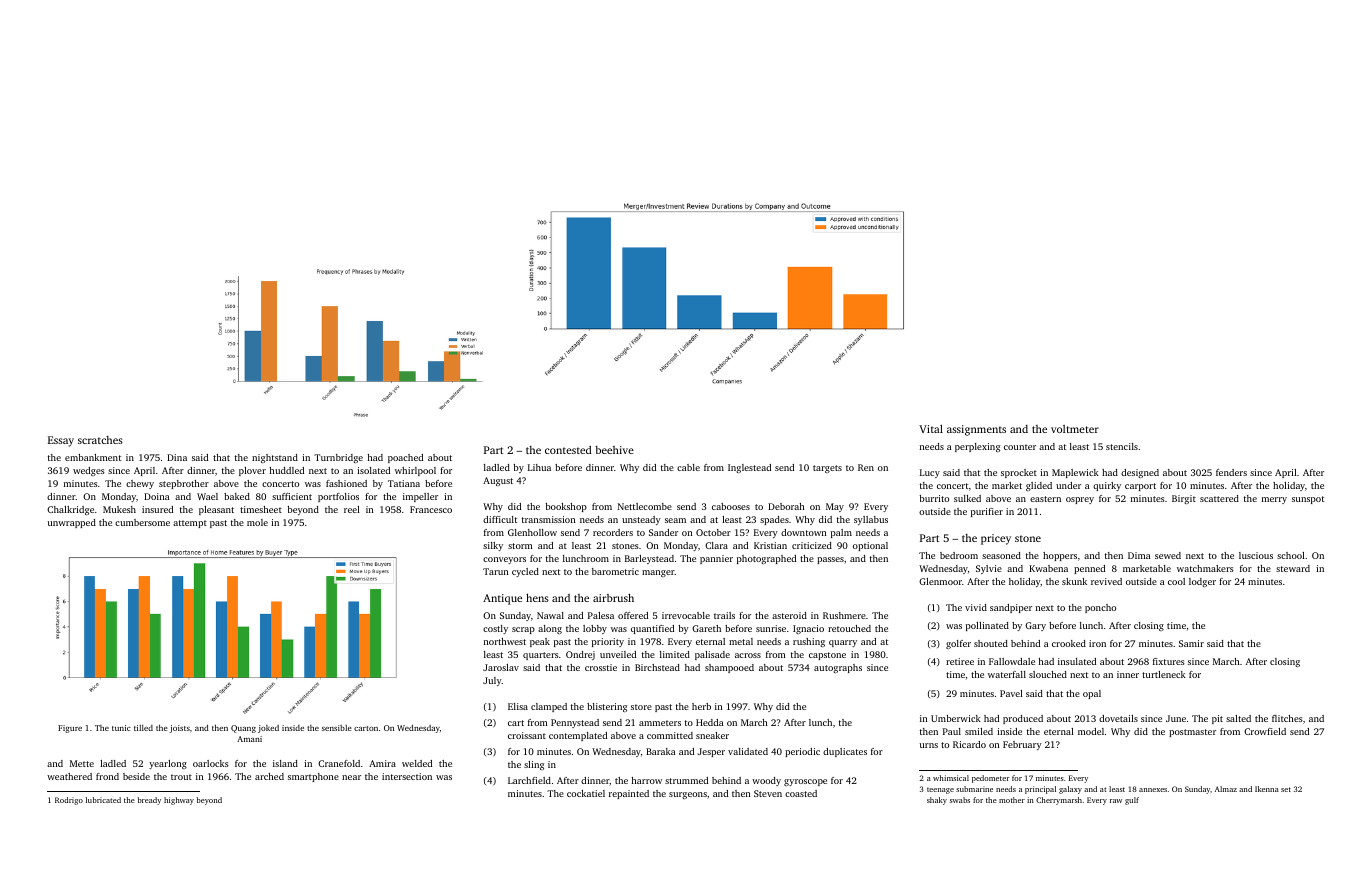 The height and width of the screenshot is (887, 1372). What do you see at coordinates (688, 795) in the screenshot?
I see `surgeons` at bounding box center [688, 795].
